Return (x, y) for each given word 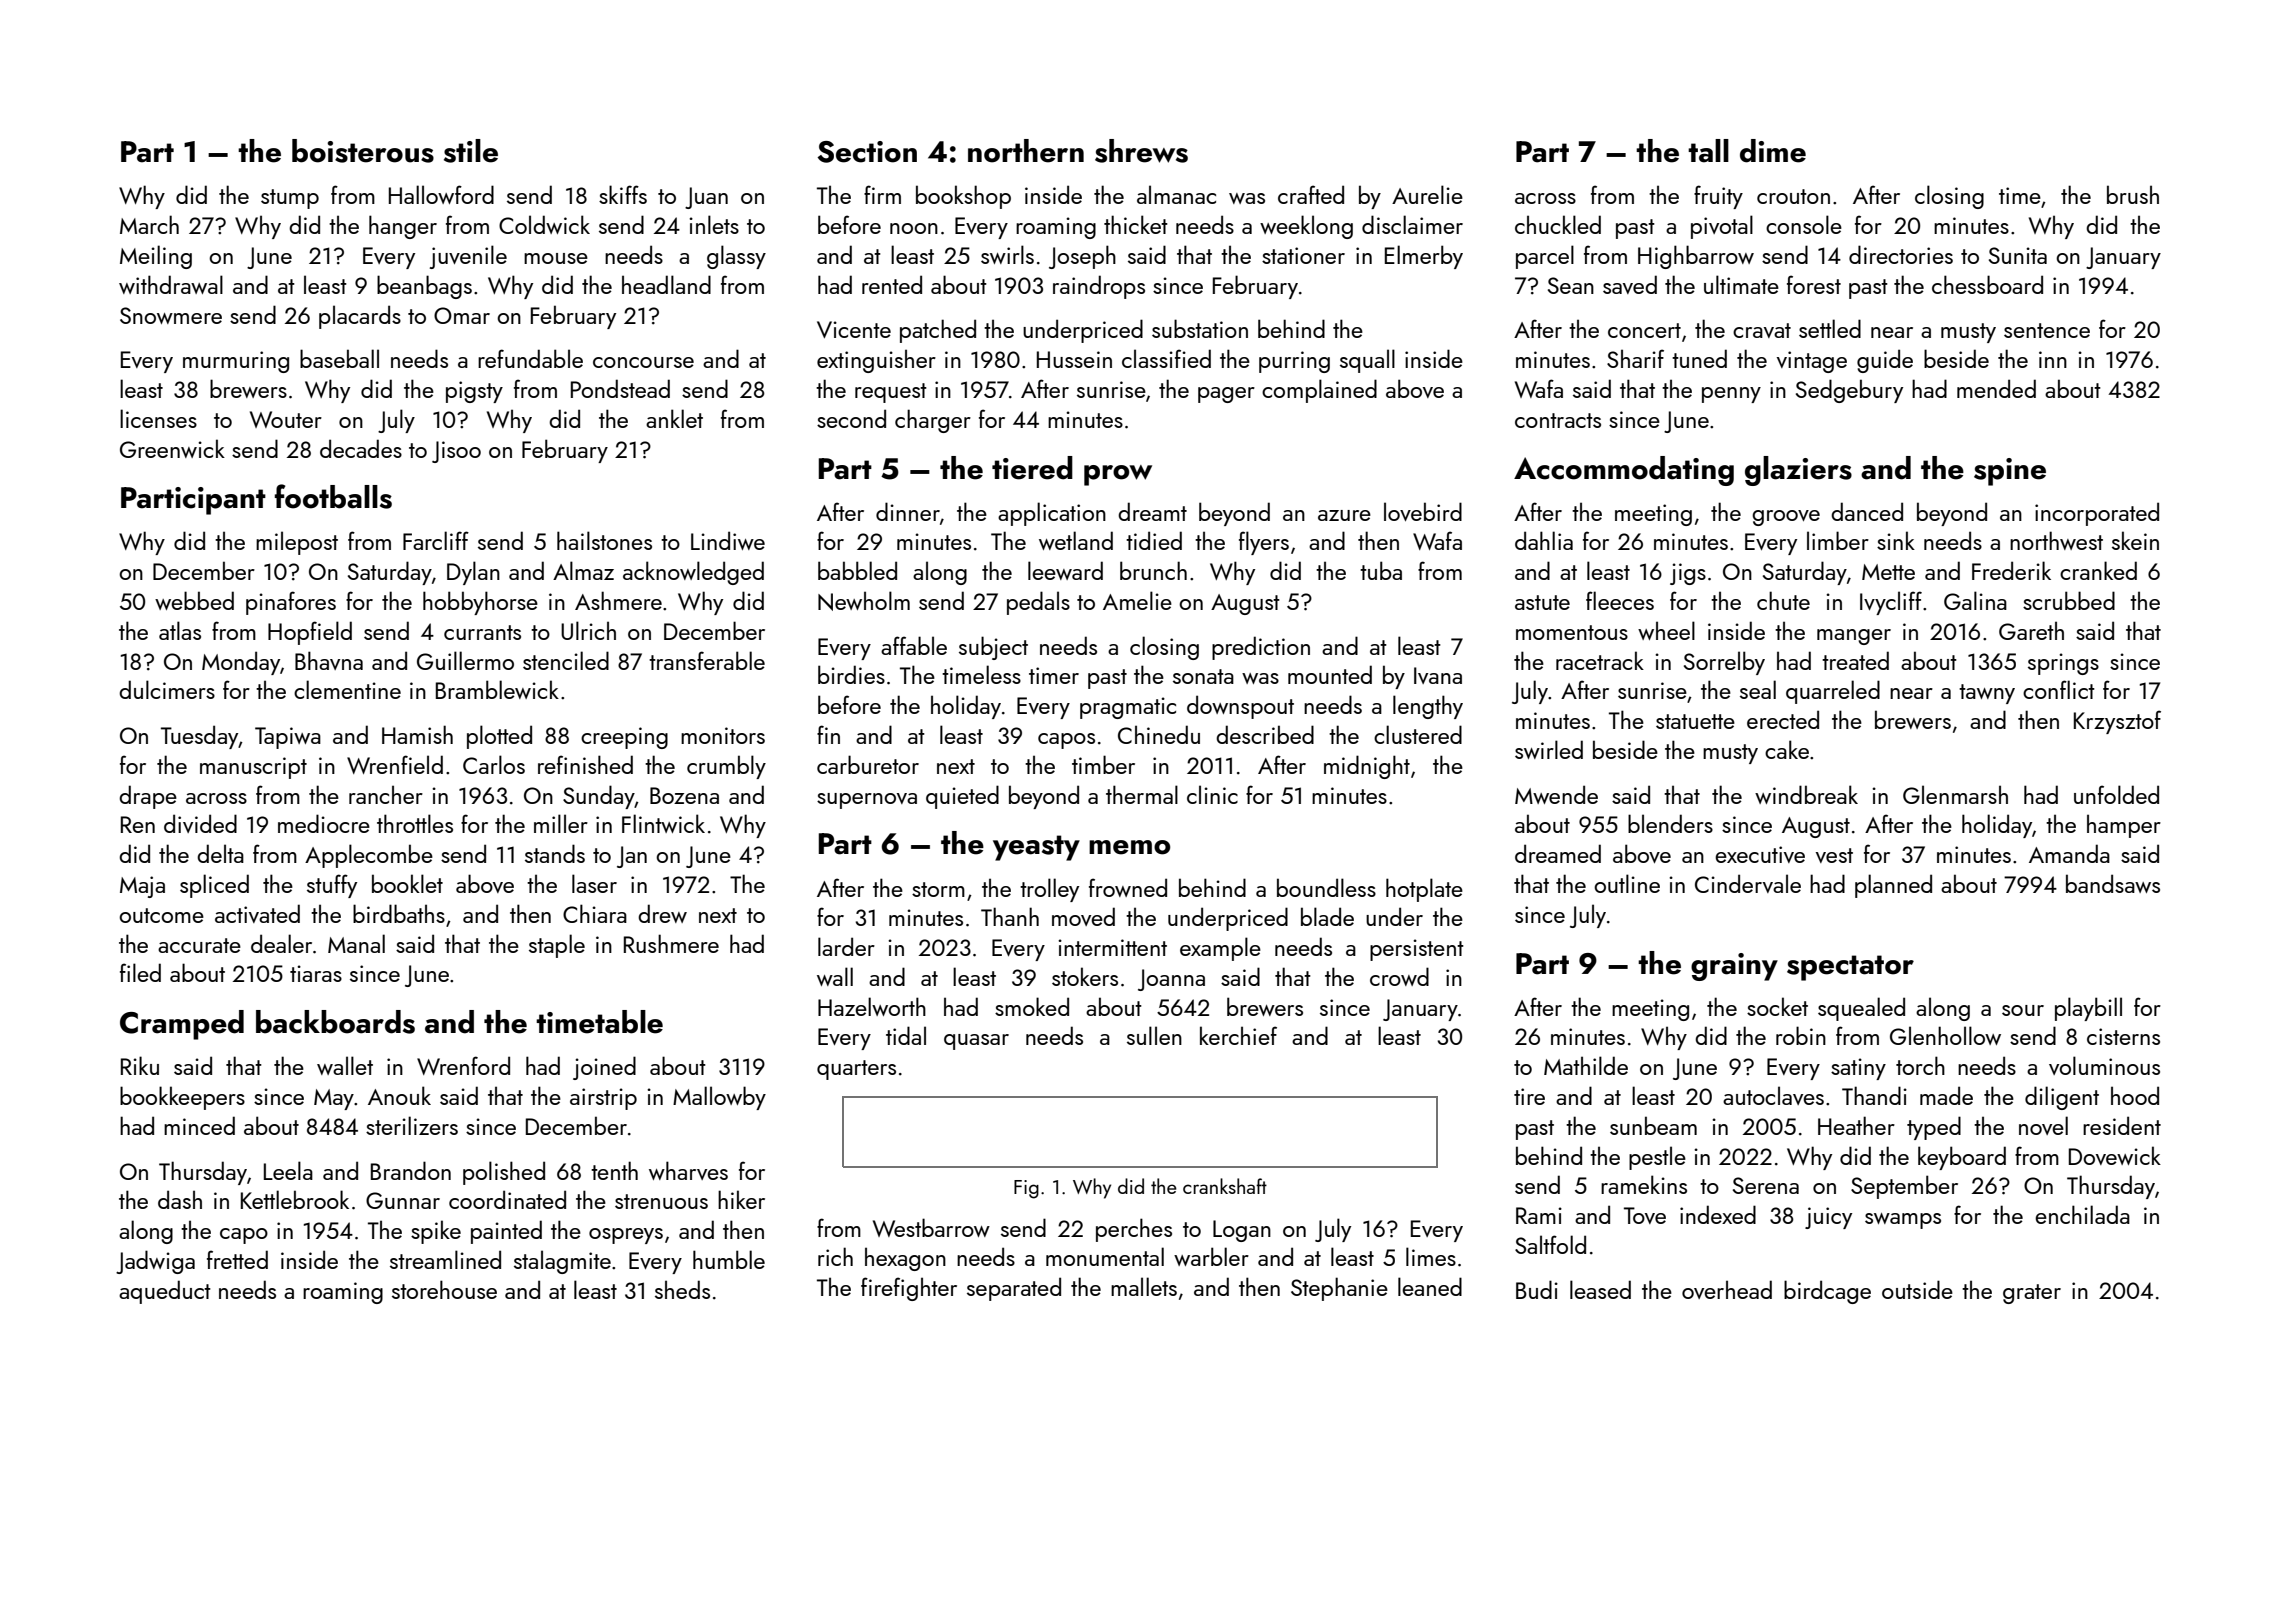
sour (2023, 1010)
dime (1773, 151)
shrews (1141, 151)
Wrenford (463, 1065)
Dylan (473, 573)
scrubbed (2069, 600)
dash (180, 1199)
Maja (142, 887)
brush (2133, 194)
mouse (556, 258)
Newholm (864, 601)
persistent (1417, 950)
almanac (1176, 194)
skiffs (623, 194)
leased (1600, 1289)
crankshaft (1225, 1186)
